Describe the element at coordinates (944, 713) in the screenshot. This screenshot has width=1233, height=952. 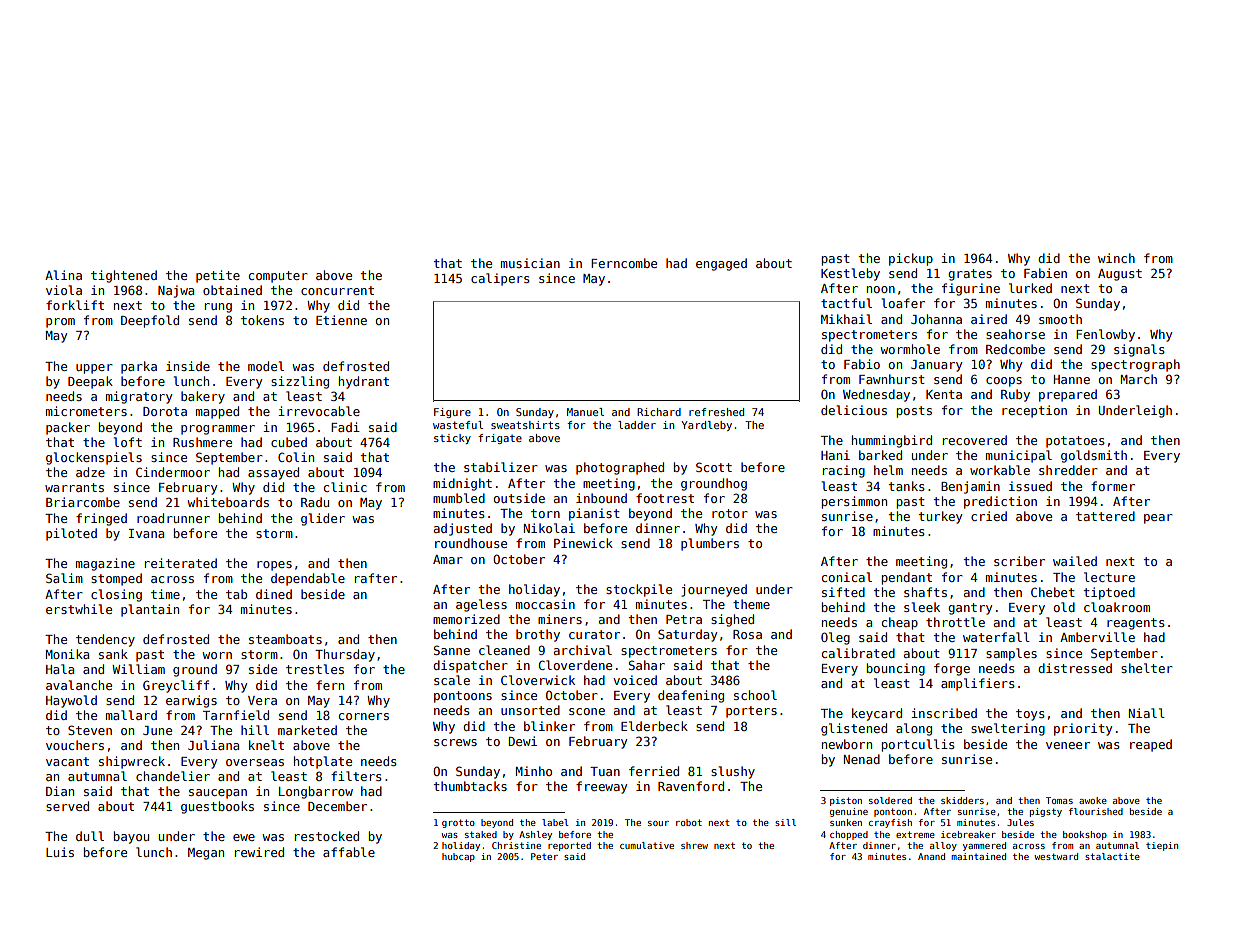
I see `inscribed` at that location.
